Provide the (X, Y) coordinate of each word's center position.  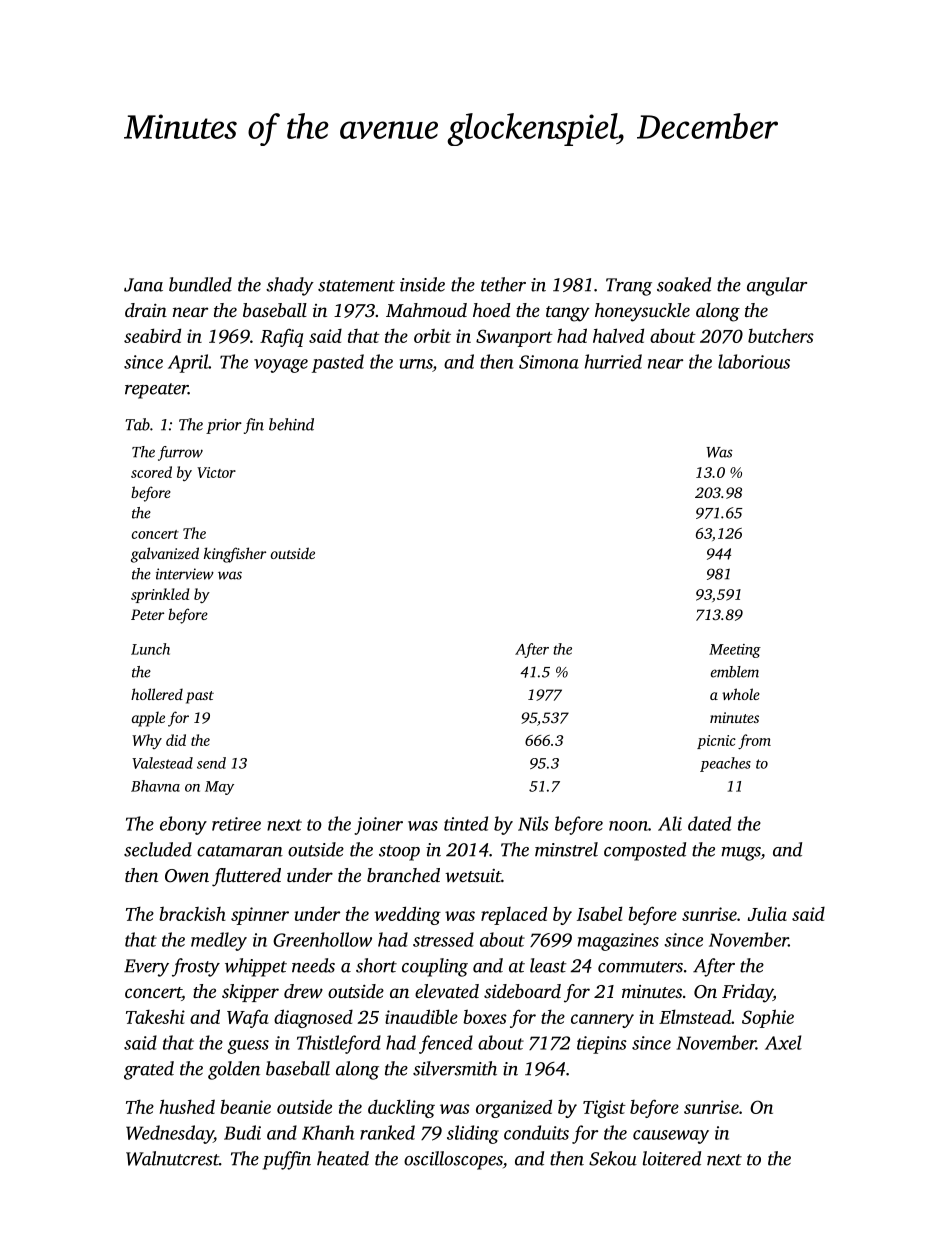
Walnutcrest (172, 1158)
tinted (466, 823)
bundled (200, 284)
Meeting (735, 651)
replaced (514, 915)
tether (503, 284)
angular (777, 286)
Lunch (150, 649)
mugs (741, 854)
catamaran (240, 851)
